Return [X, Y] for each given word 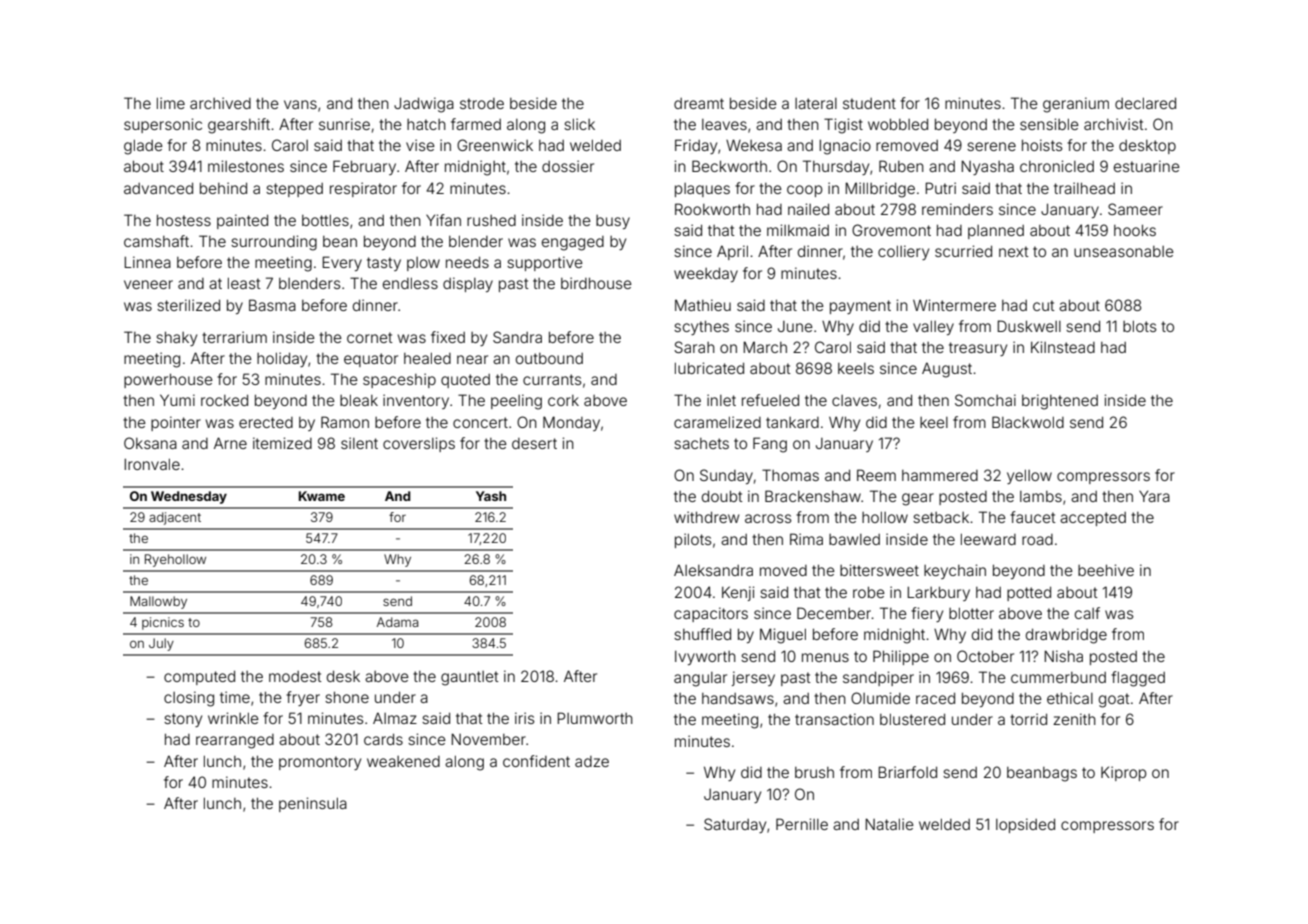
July [161, 644]
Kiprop [1124, 773]
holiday [282, 359]
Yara [1154, 496]
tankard [792, 422]
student [869, 103]
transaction [834, 719]
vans [300, 104]
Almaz [395, 718]
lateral [816, 103]
